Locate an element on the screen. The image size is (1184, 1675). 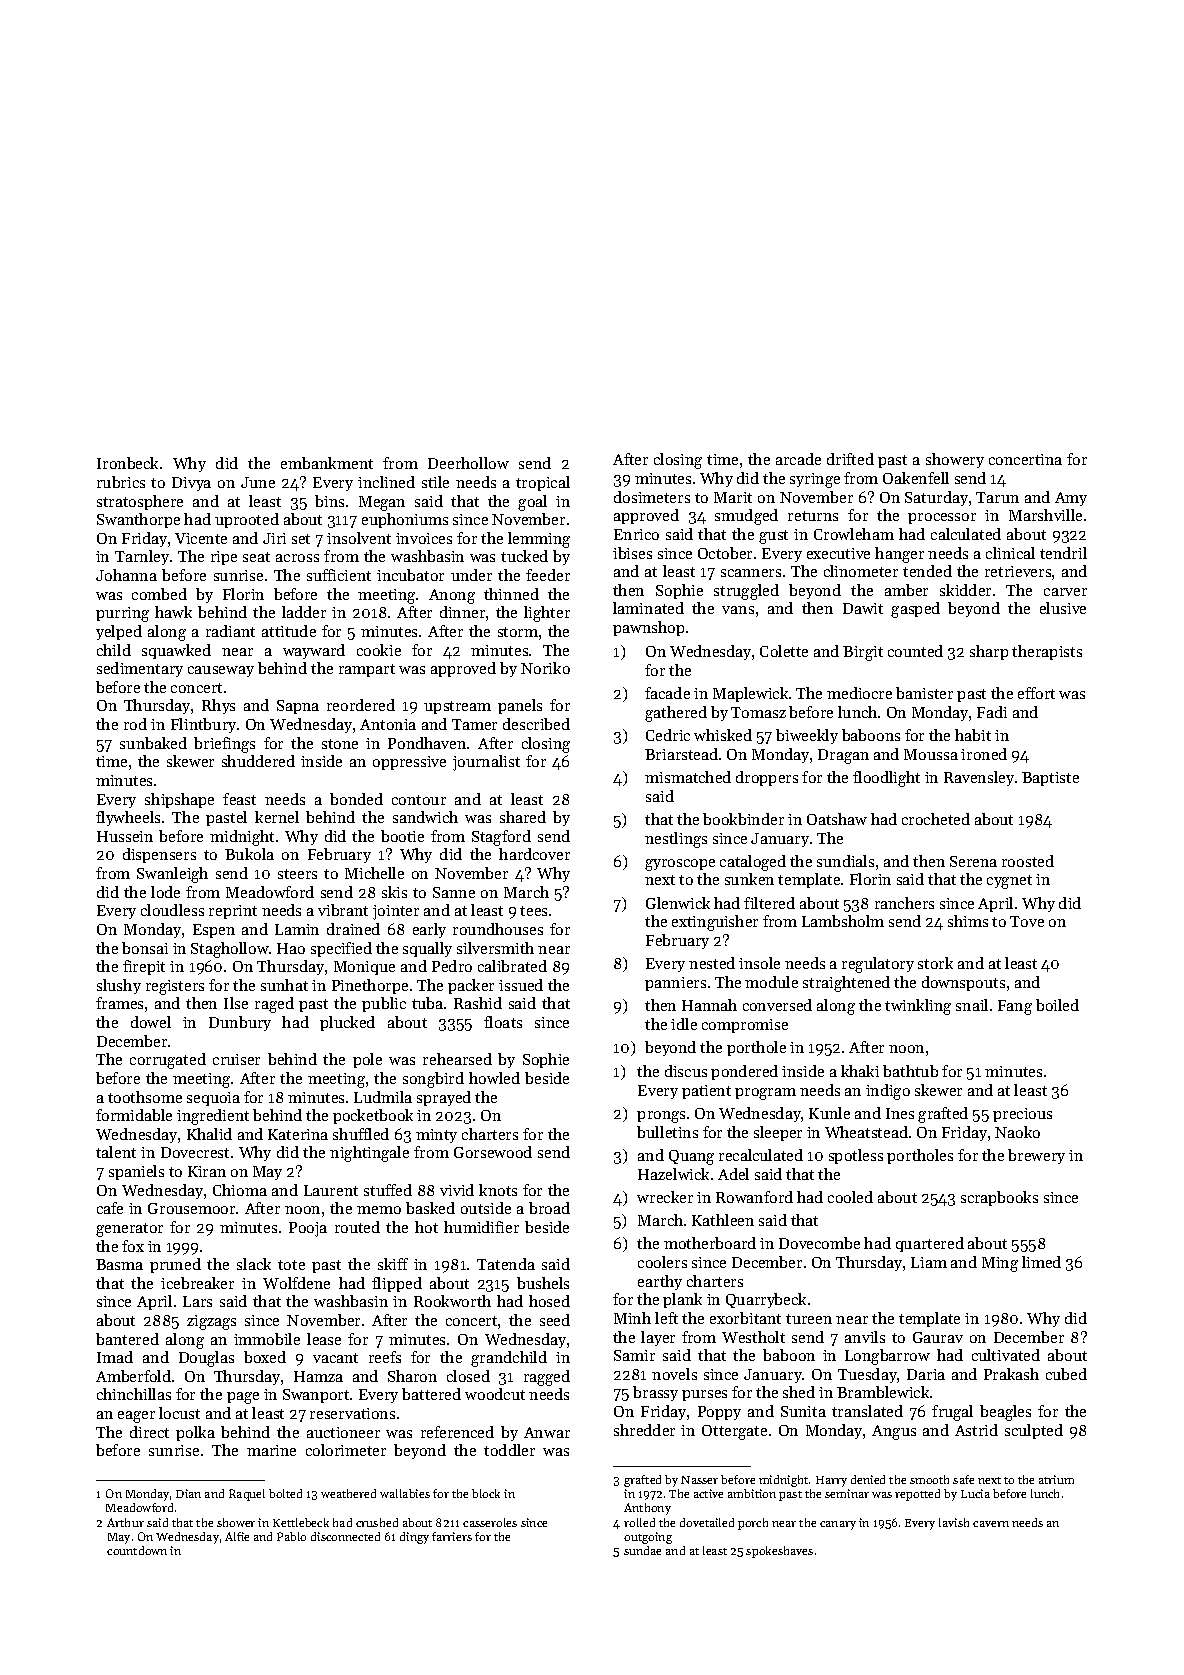
rubrics is located at coordinates (121, 482).
